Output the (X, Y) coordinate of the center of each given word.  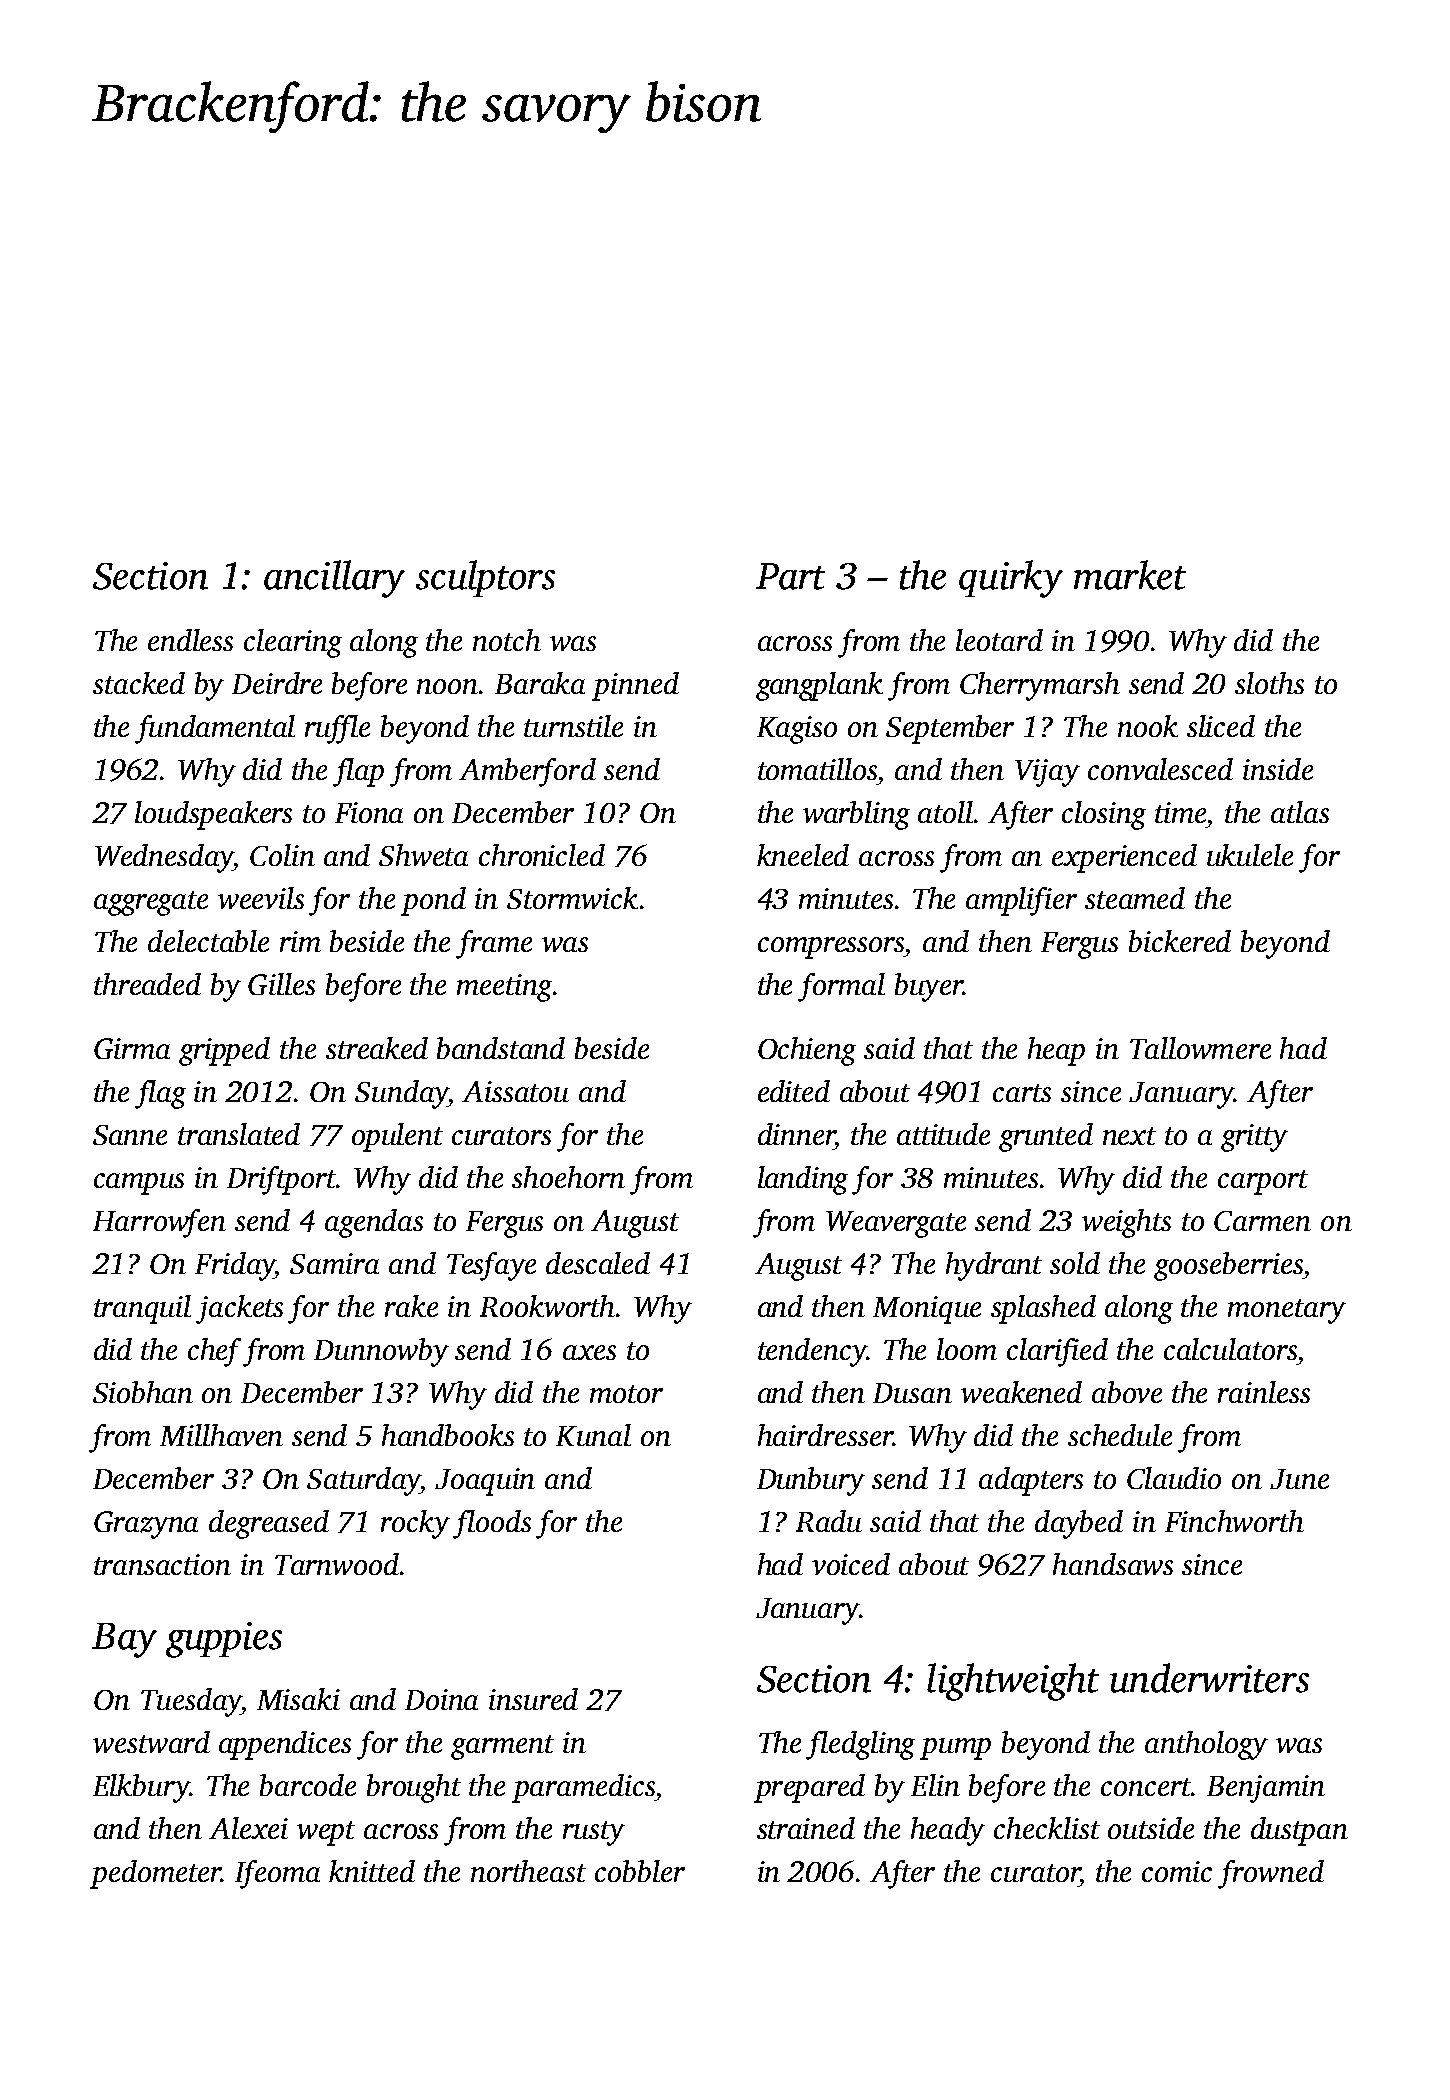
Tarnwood (337, 1564)
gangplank (819, 686)
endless (190, 640)
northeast (528, 1871)
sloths (1269, 683)
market (1130, 575)
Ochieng (807, 1051)
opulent (397, 1137)
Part (790, 576)
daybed (1079, 1524)
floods (492, 1524)
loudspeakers (213, 815)
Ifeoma (277, 1874)
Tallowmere (1200, 1048)
